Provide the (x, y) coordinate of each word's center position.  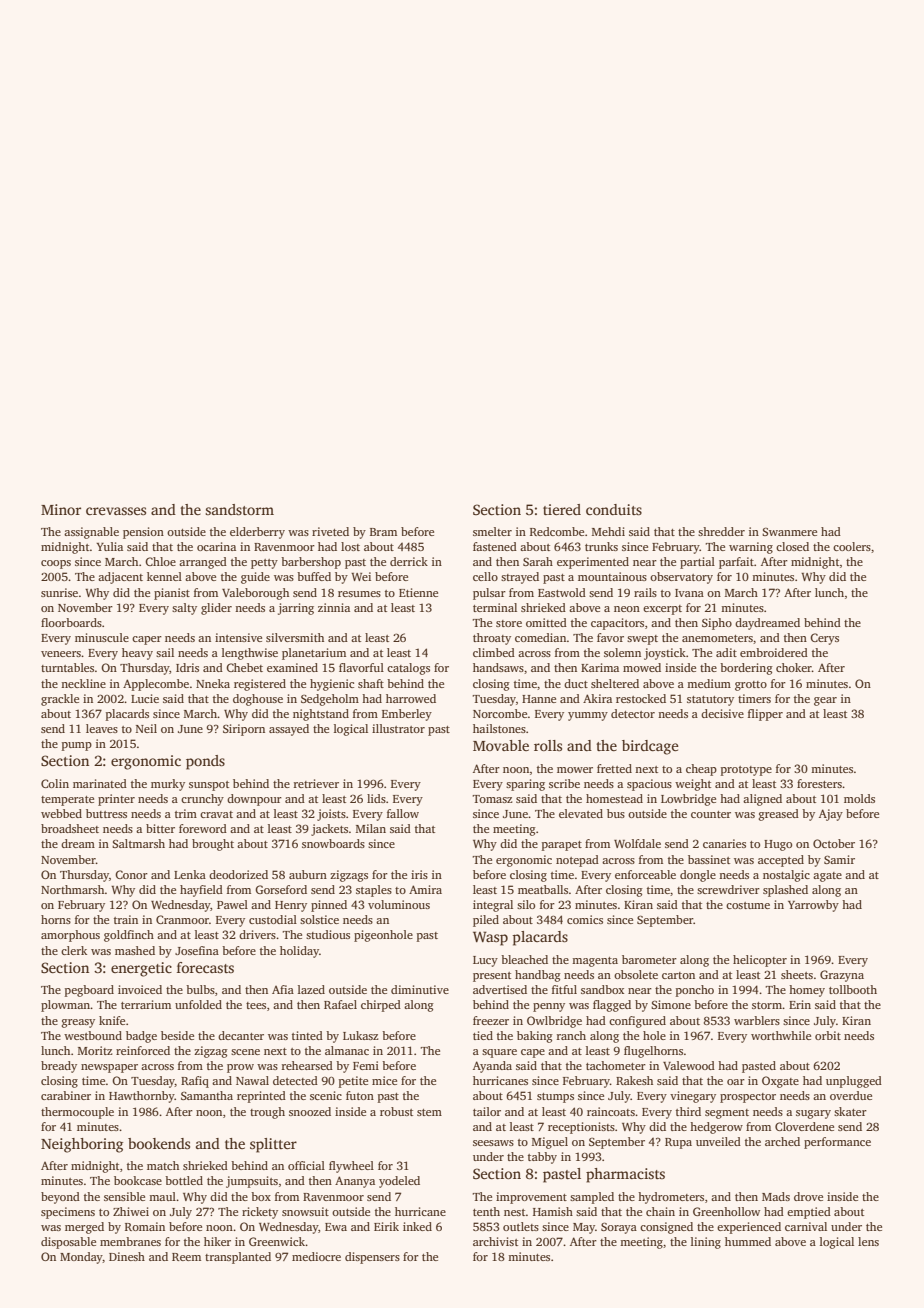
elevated (581, 813)
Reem (186, 1257)
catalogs (408, 669)
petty (264, 564)
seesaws (493, 1143)
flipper (765, 715)
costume (748, 905)
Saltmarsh (138, 843)
